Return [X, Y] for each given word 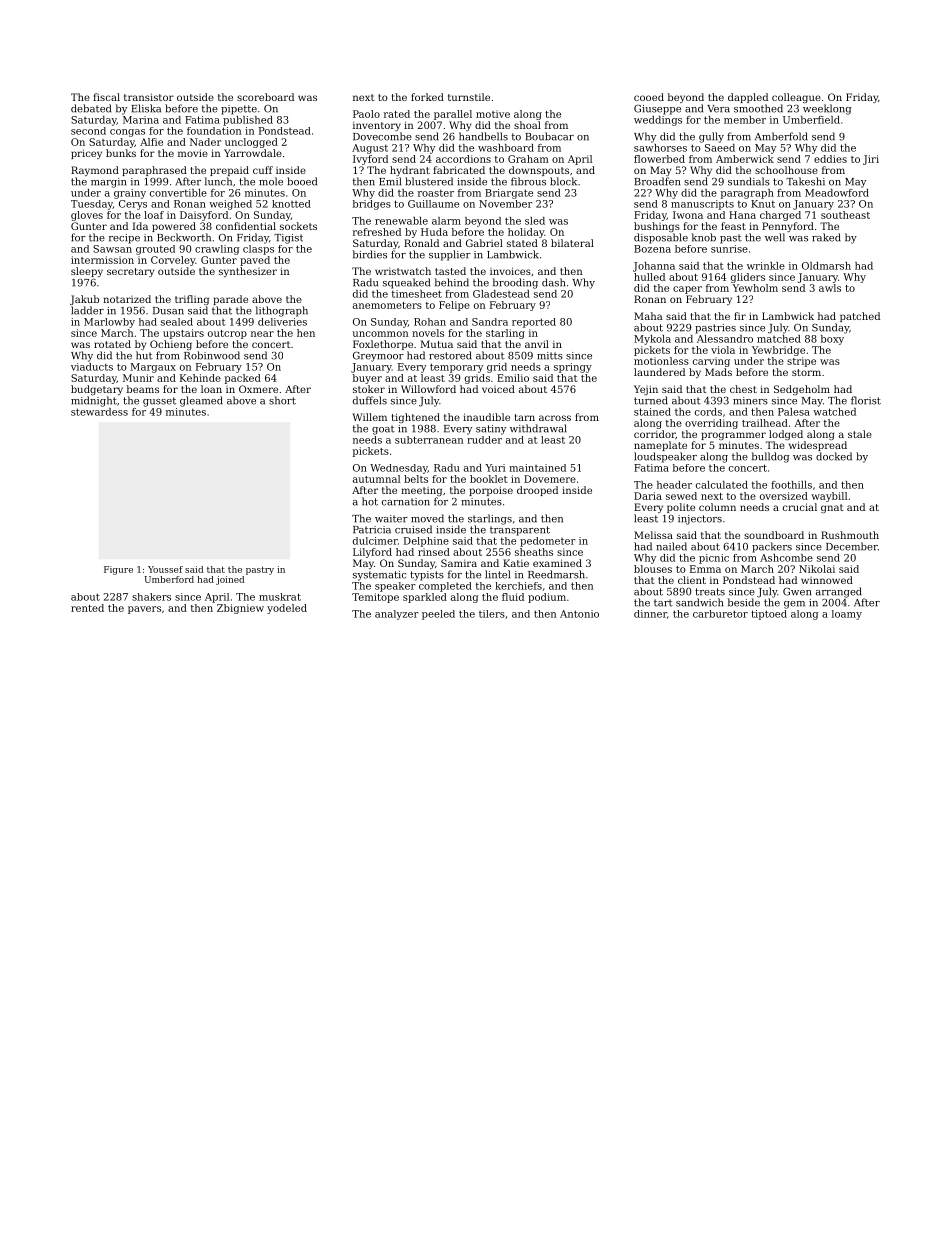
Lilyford [372, 553]
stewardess [99, 412]
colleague [796, 98]
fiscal [106, 97]
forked [427, 97]
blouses [653, 569]
